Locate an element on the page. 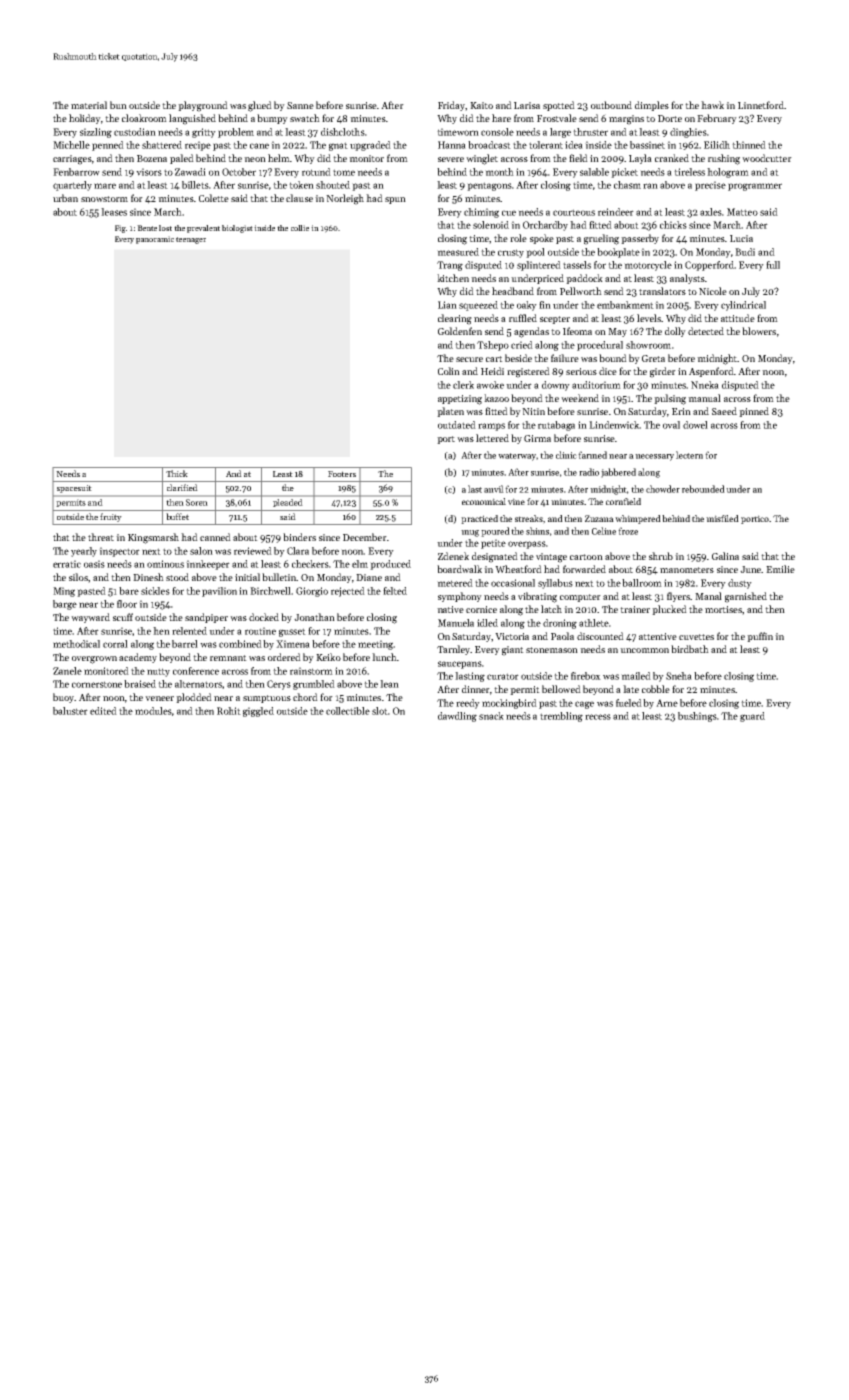 The height and width of the document is (1400, 849). lectern is located at coordinates (689, 455).
